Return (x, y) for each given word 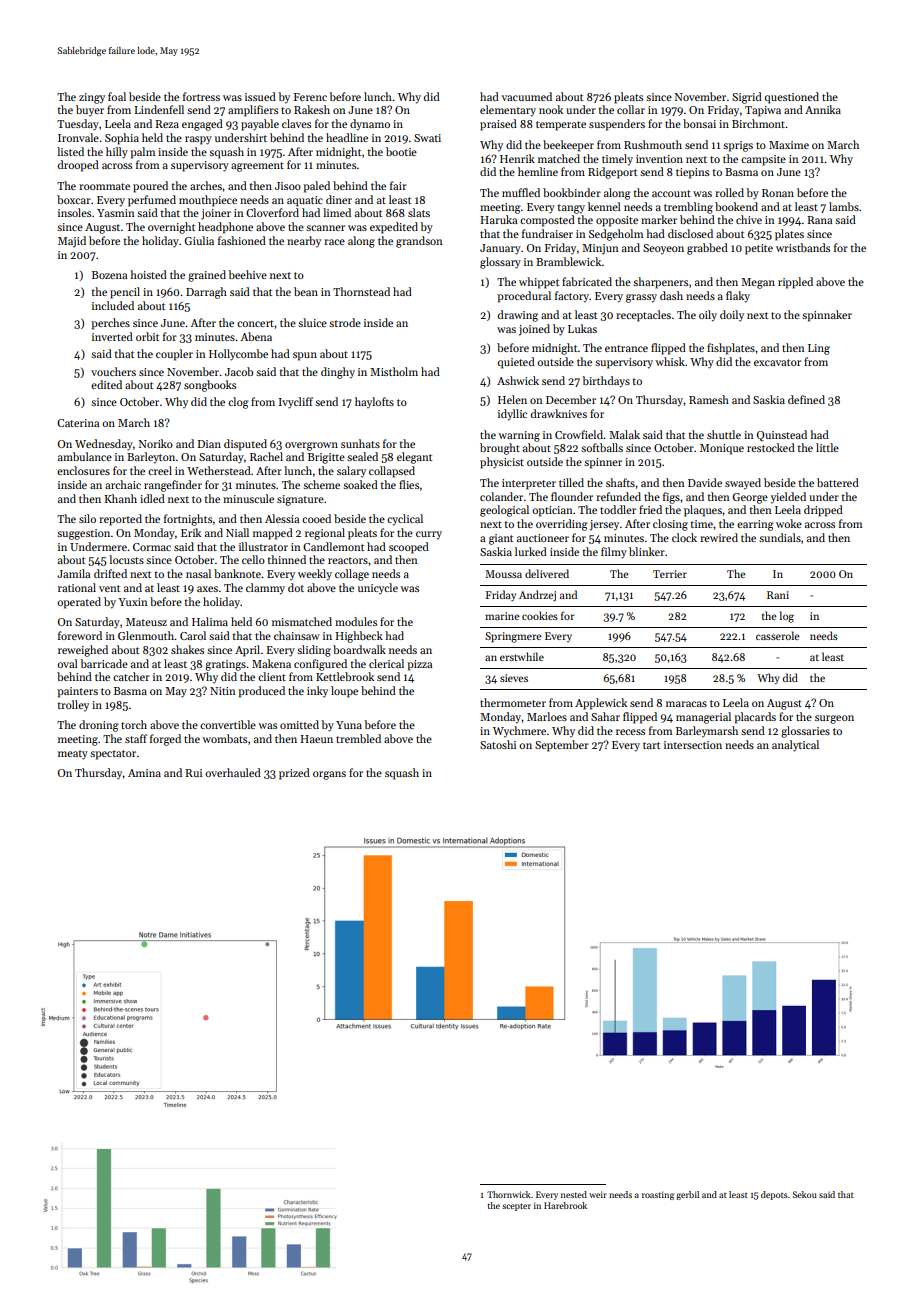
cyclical (405, 520)
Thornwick (509, 1194)
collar (631, 109)
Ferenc (310, 97)
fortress (201, 96)
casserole (778, 635)
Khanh (120, 498)
